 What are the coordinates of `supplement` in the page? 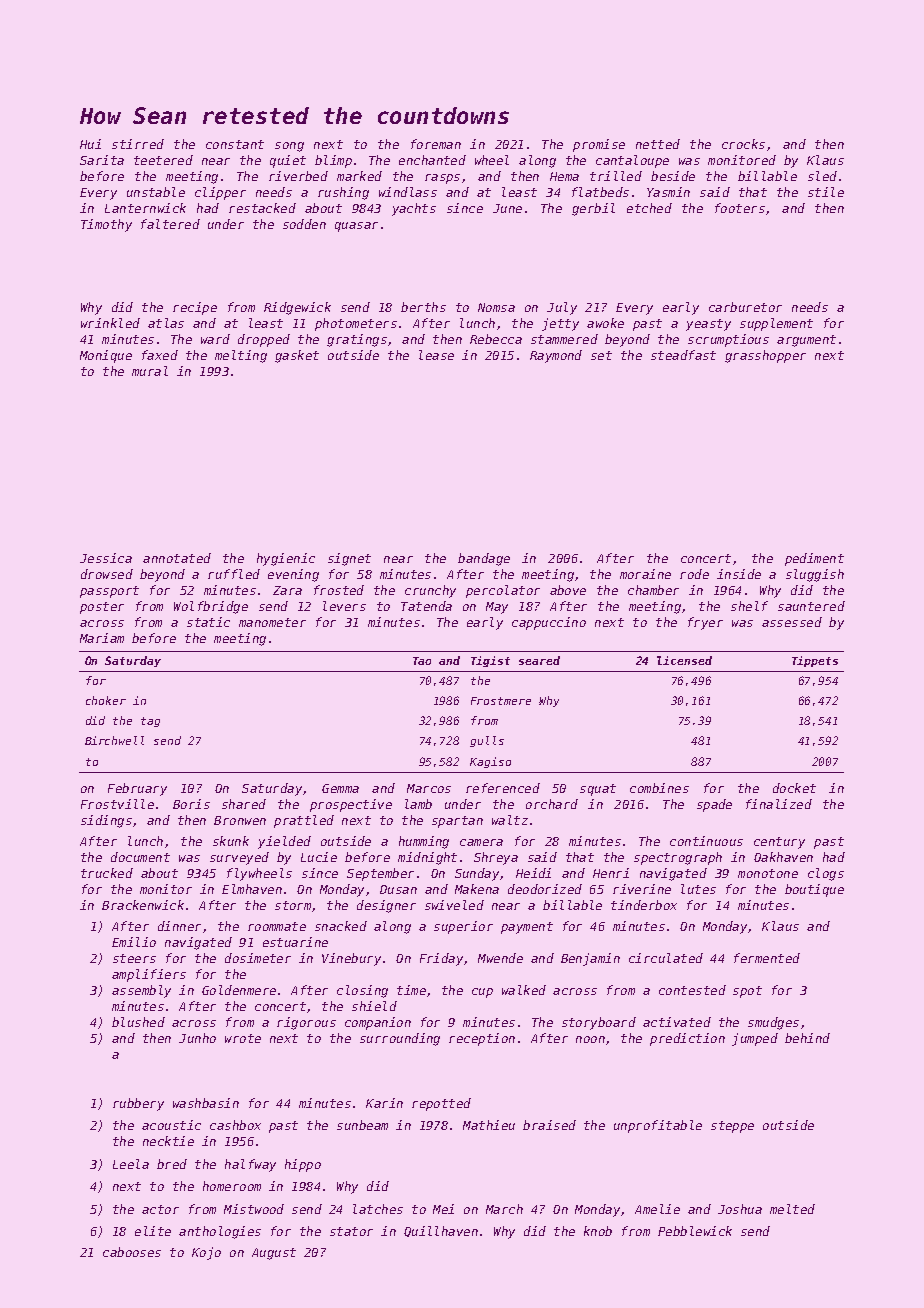 It's located at (776, 324).
